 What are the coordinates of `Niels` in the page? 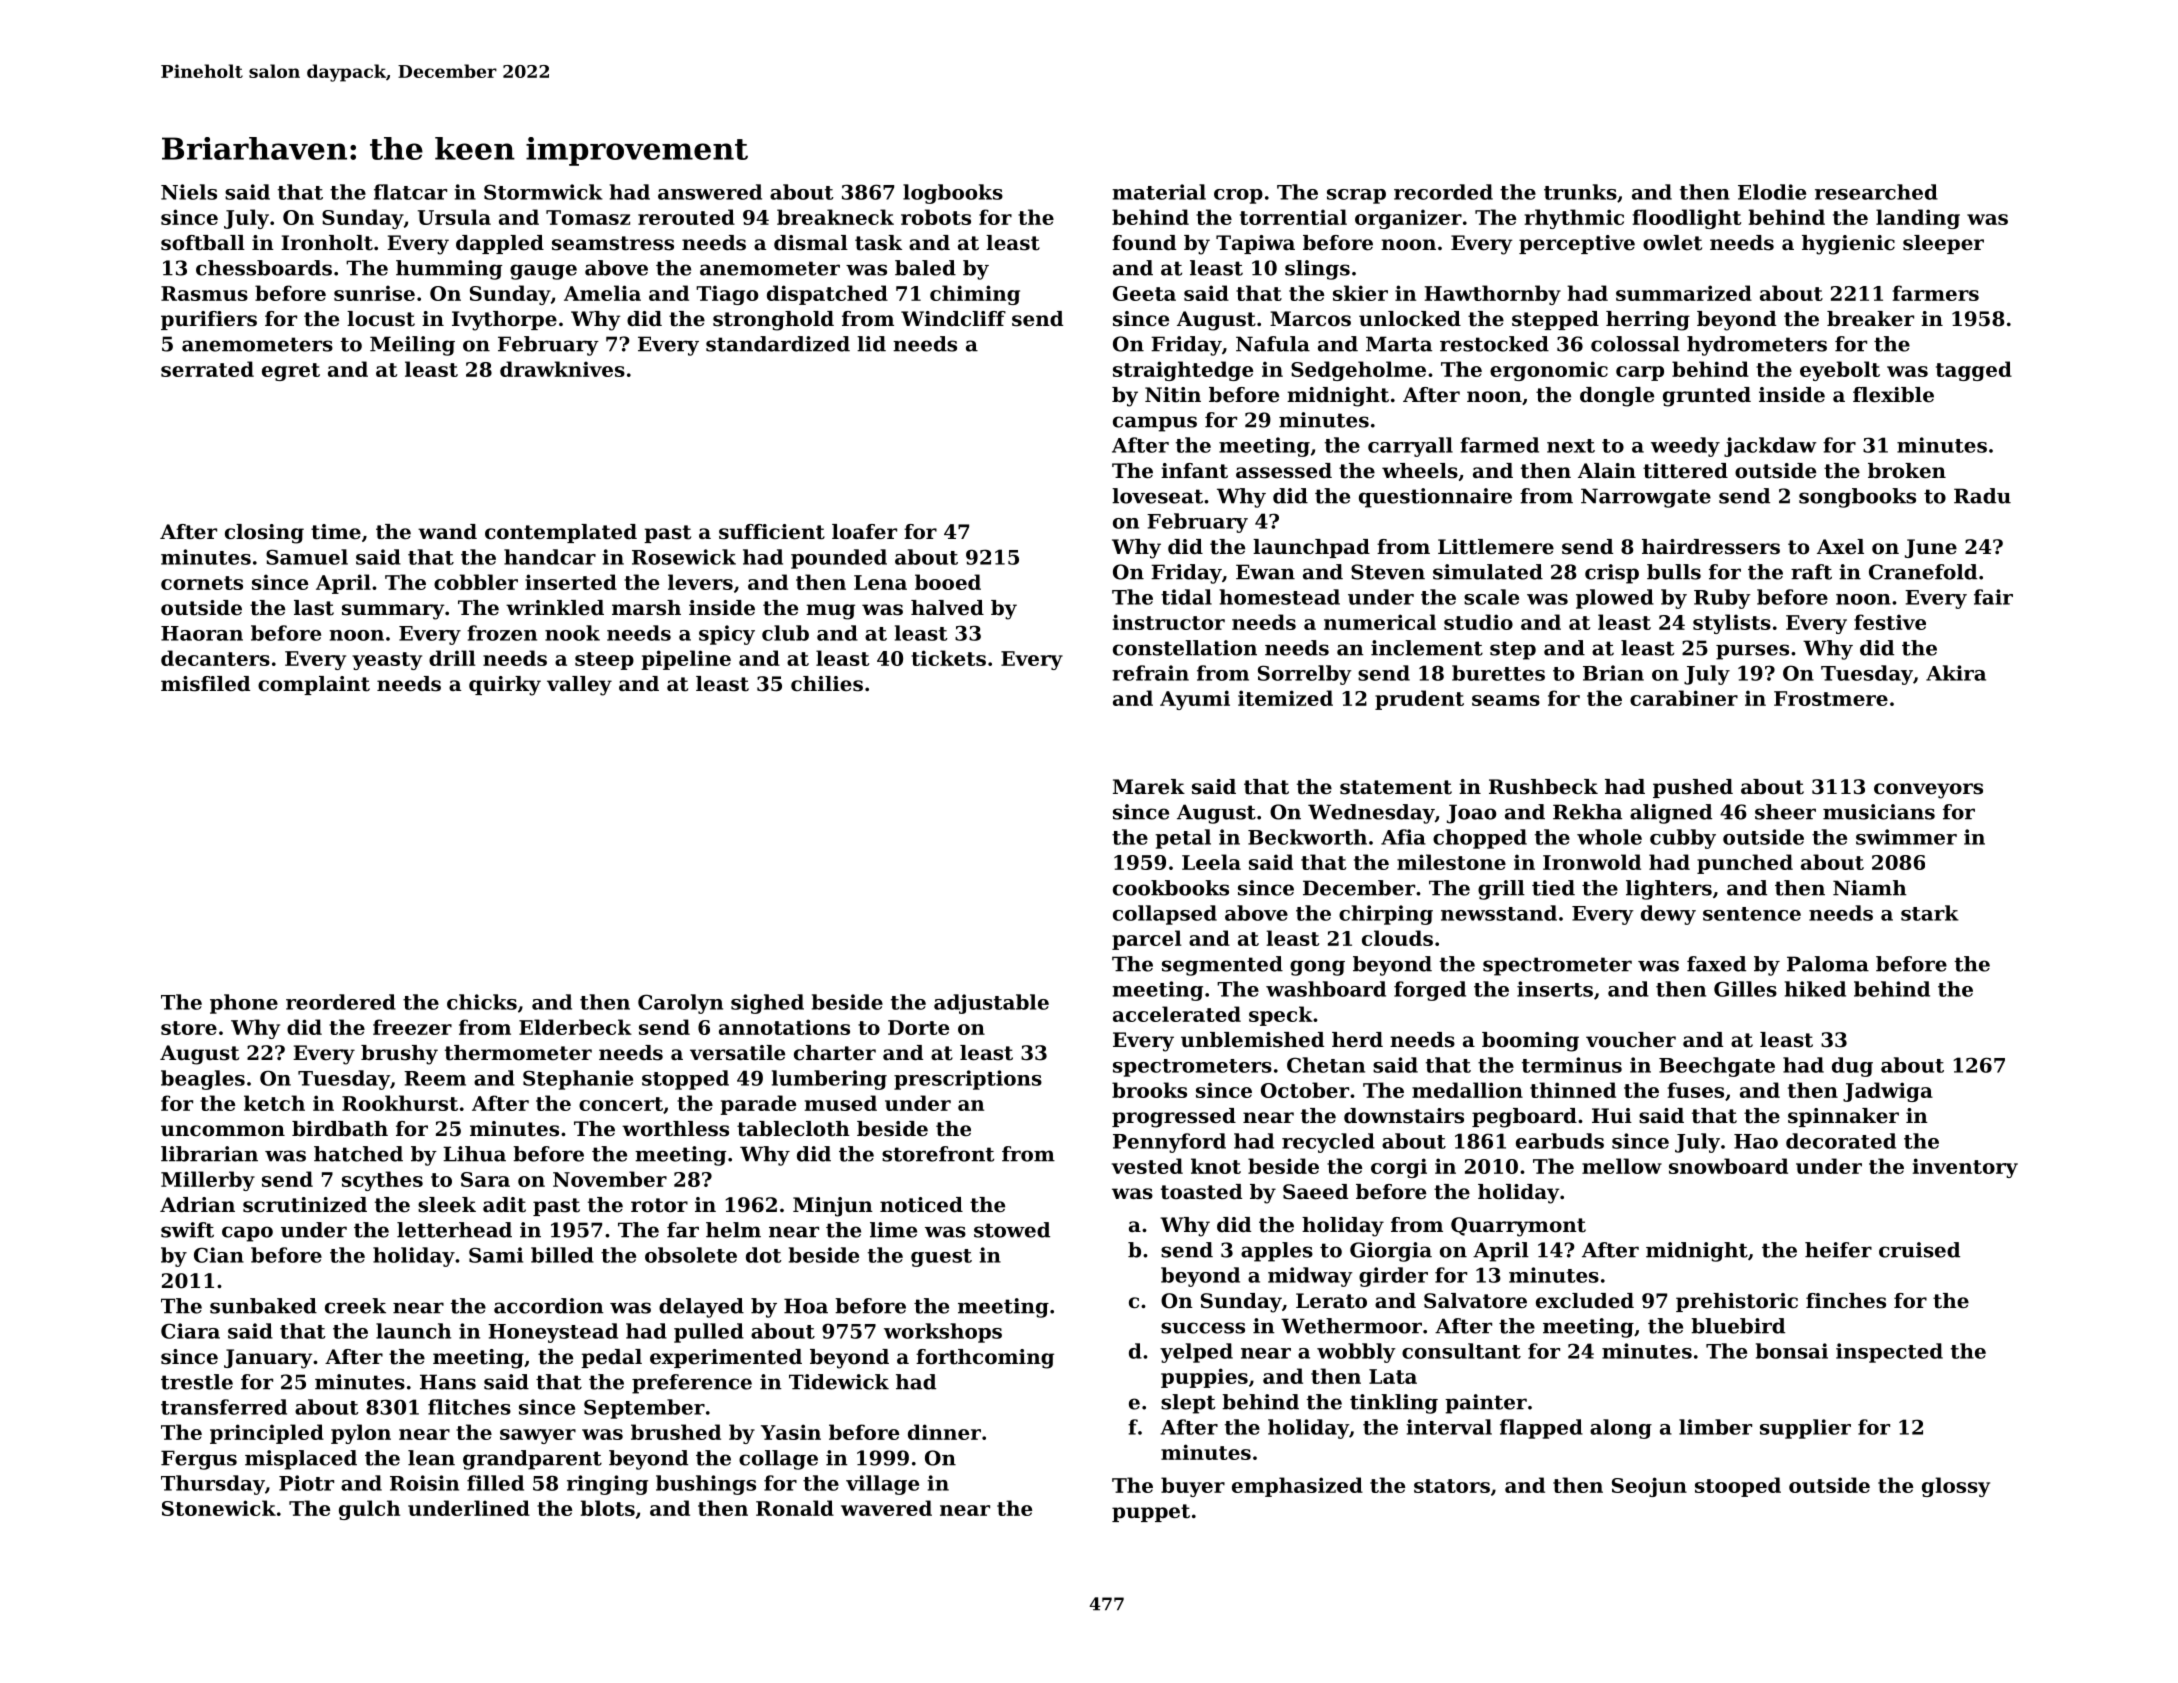 It's located at (189, 192).
